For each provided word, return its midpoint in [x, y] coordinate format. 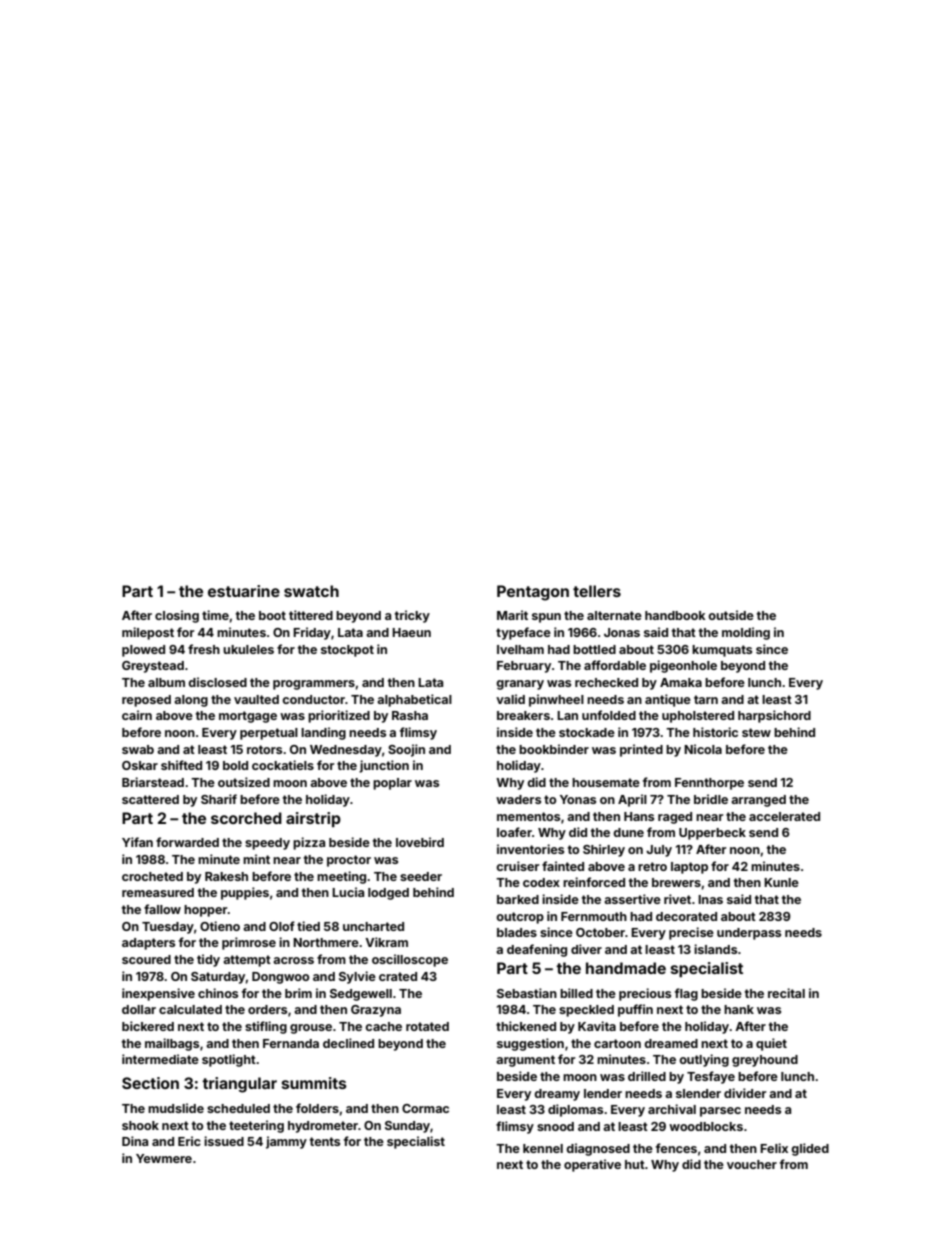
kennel [543, 1148]
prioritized [339, 716]
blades [517, 932]
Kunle [781, 882]
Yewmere [164, 1158]
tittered [311, 615]
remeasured [158, 892]
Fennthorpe [709, 784]
